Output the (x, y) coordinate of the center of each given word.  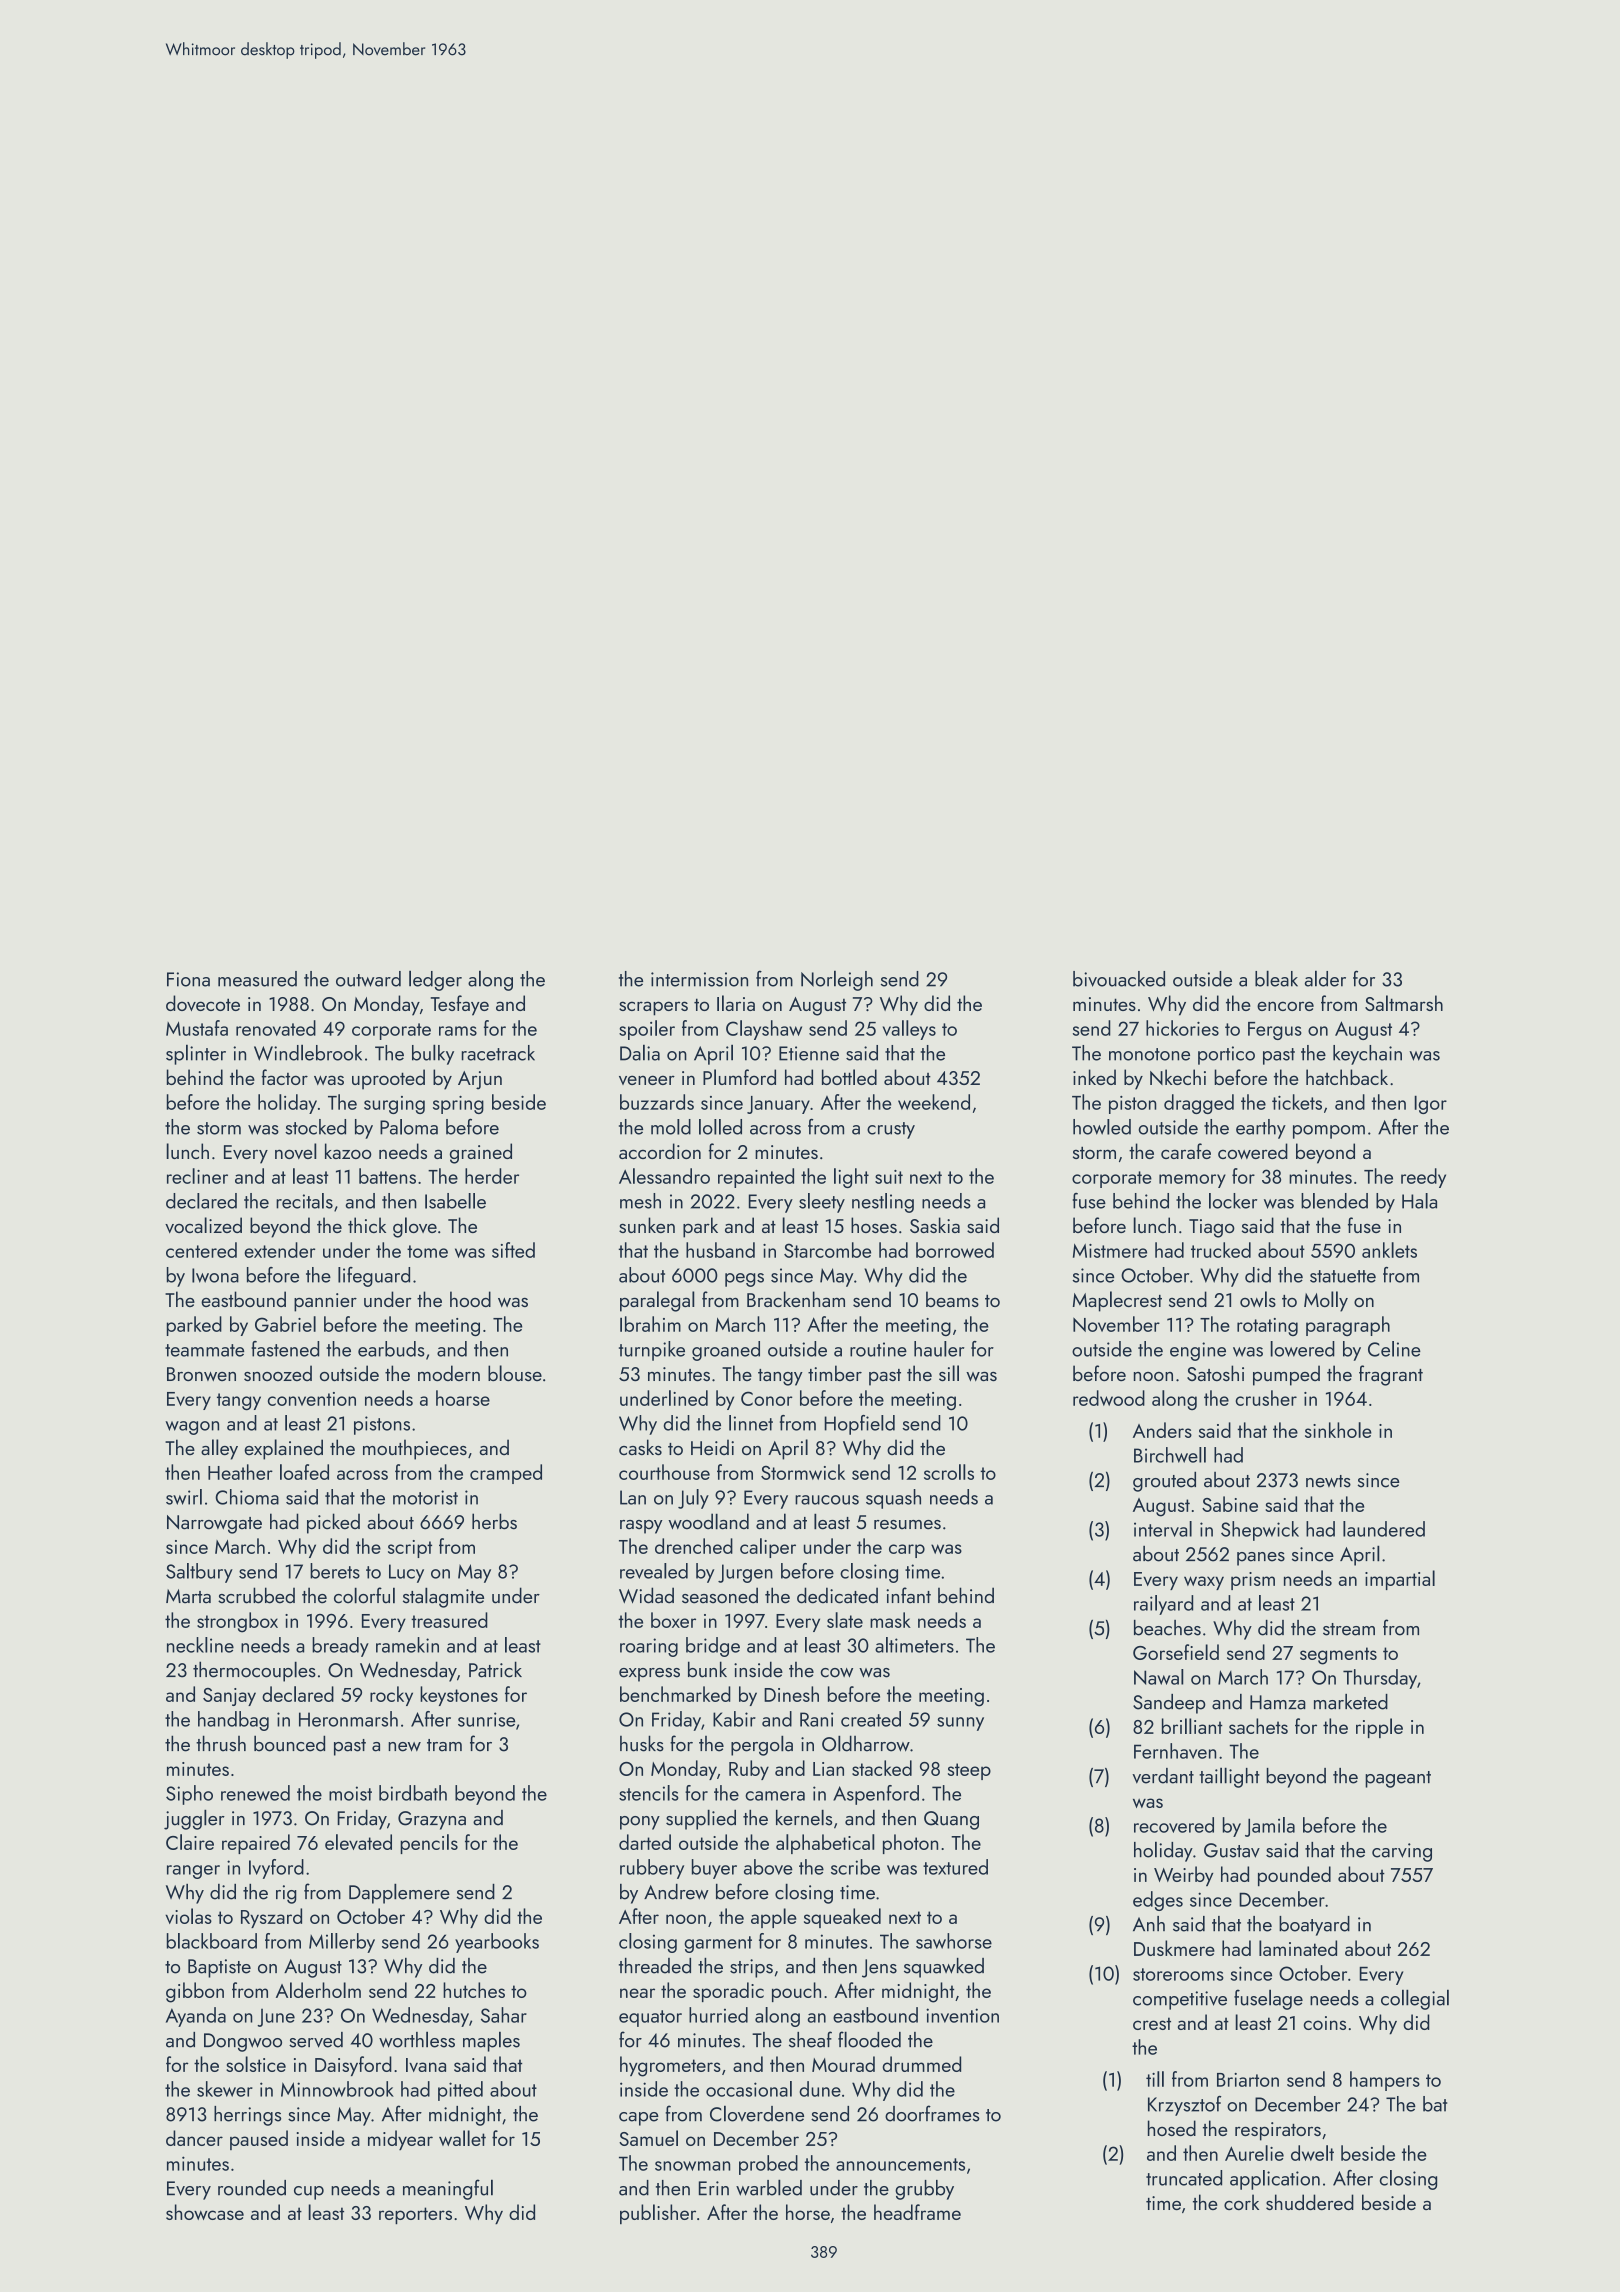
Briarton (1248, 2080)
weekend (934, 1102)
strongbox (237, 1622)
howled (1102, 1127)
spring (458, 1105)
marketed (1351, 1702)
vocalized (203, 1225)
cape (639, 2119)
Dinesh (791, 1694)
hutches (474, 1990)
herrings (247, 2116)
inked (1094, 1077)
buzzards (657, 1102)
